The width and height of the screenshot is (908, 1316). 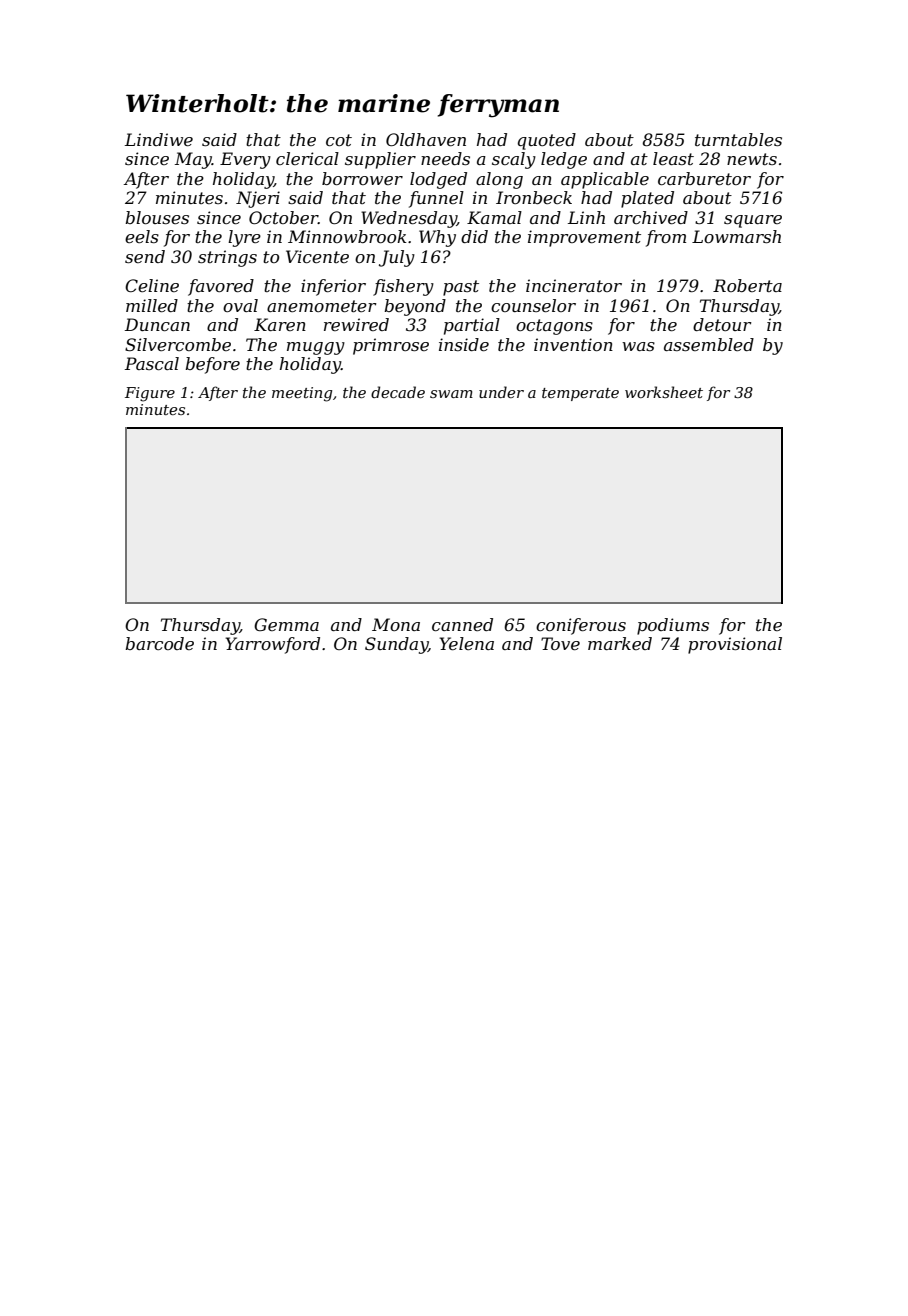 I want to click on podiums, so click(x=673, y=626).
